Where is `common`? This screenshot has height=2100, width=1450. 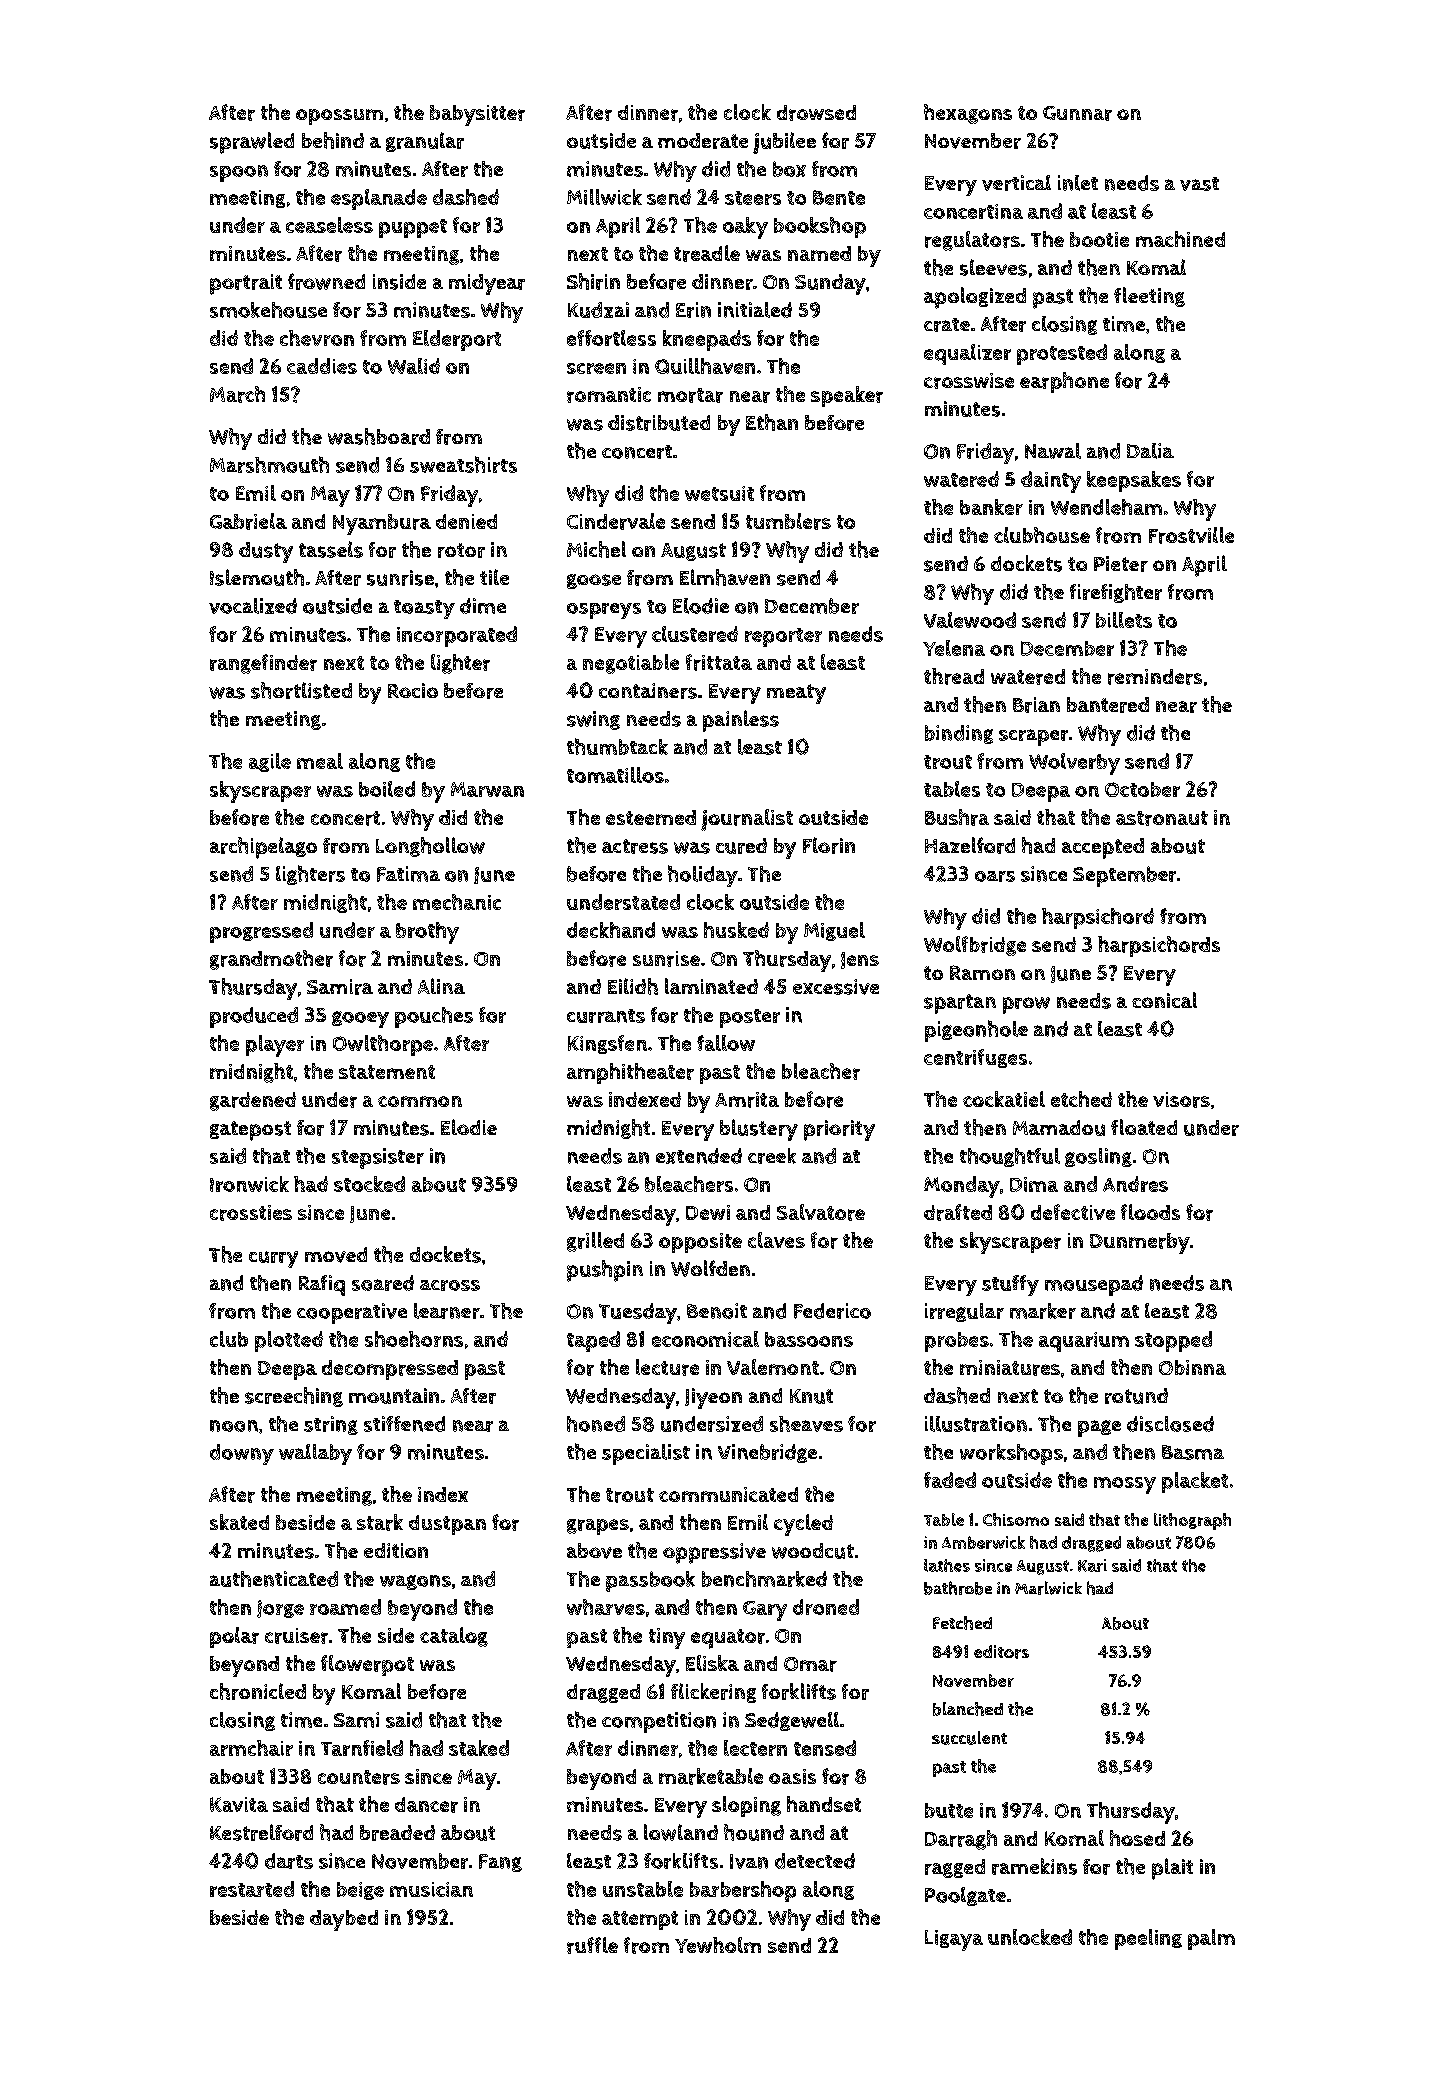
common is located at coordinates (420, 1101).
